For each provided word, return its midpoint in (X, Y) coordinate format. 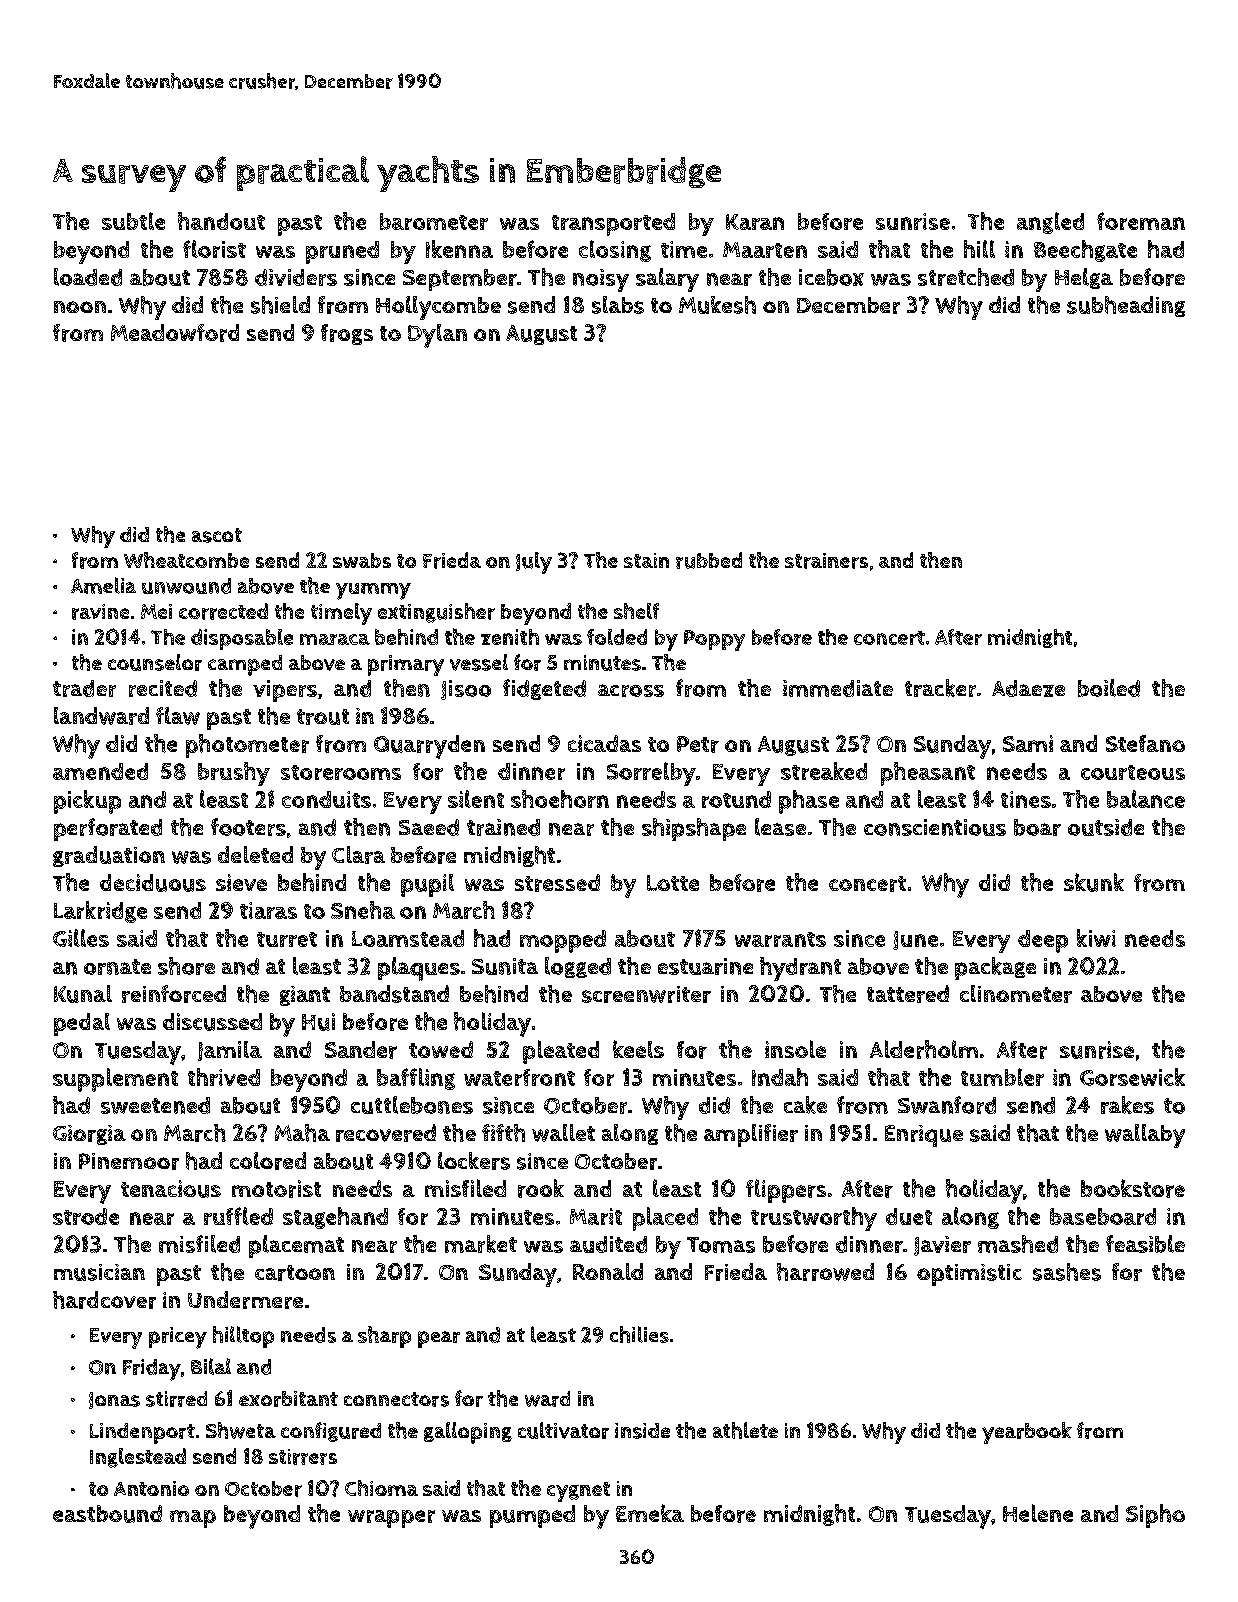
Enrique (924, 1136)
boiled (1109, 688)
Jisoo (466, 690)
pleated (561, 1052)
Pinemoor (129, 1161)
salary (667, 280)
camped (245, 665)
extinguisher (436, 613)
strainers (826, 561)
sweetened (155, 1105)
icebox (831, 277)
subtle (133, 221)
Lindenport (142, 1433)
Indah (780, 1077)
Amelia (103, 585)
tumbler (1002, 1077)
